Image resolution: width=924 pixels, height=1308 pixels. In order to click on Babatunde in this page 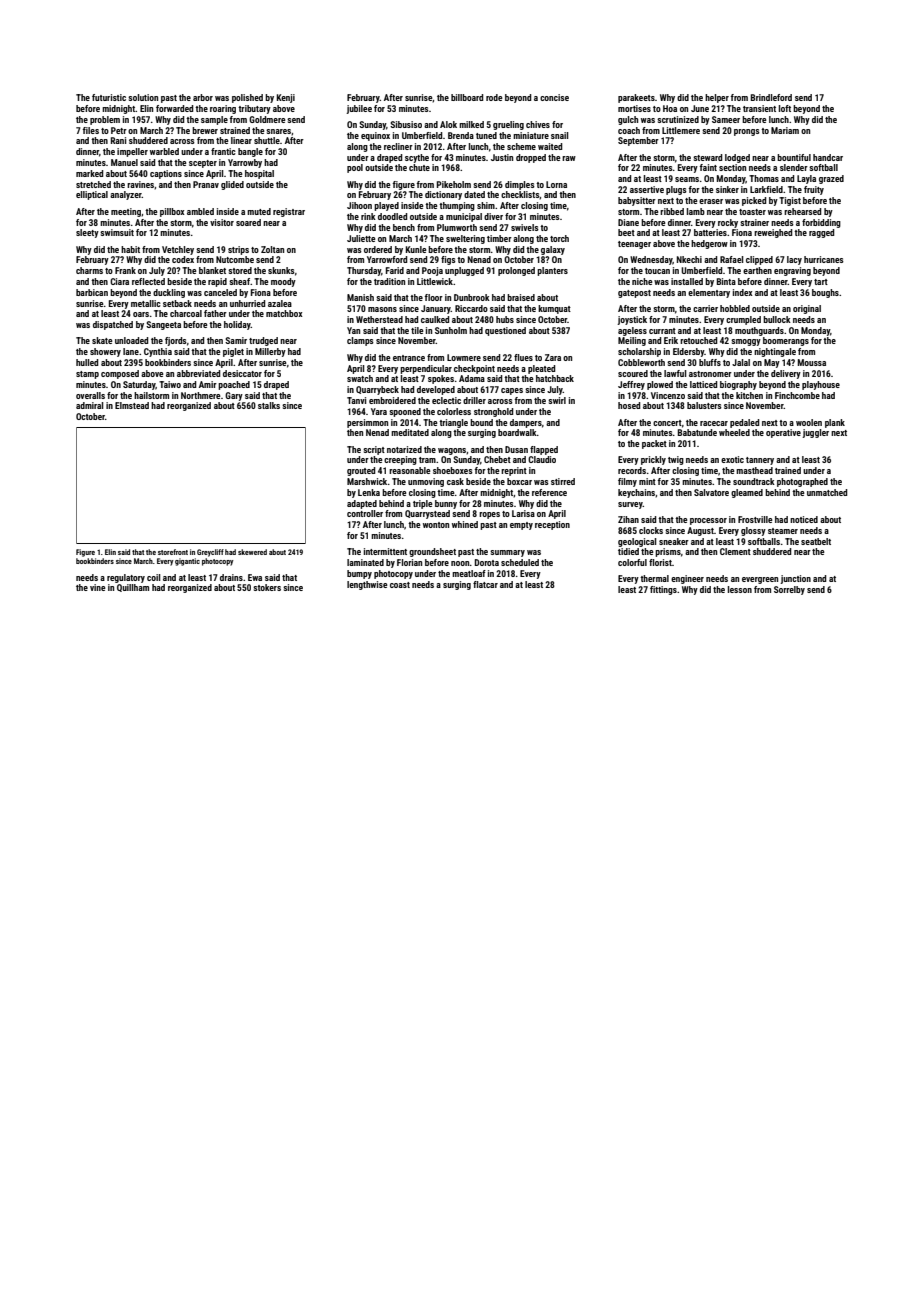, I will do `click(697, 432)`.
